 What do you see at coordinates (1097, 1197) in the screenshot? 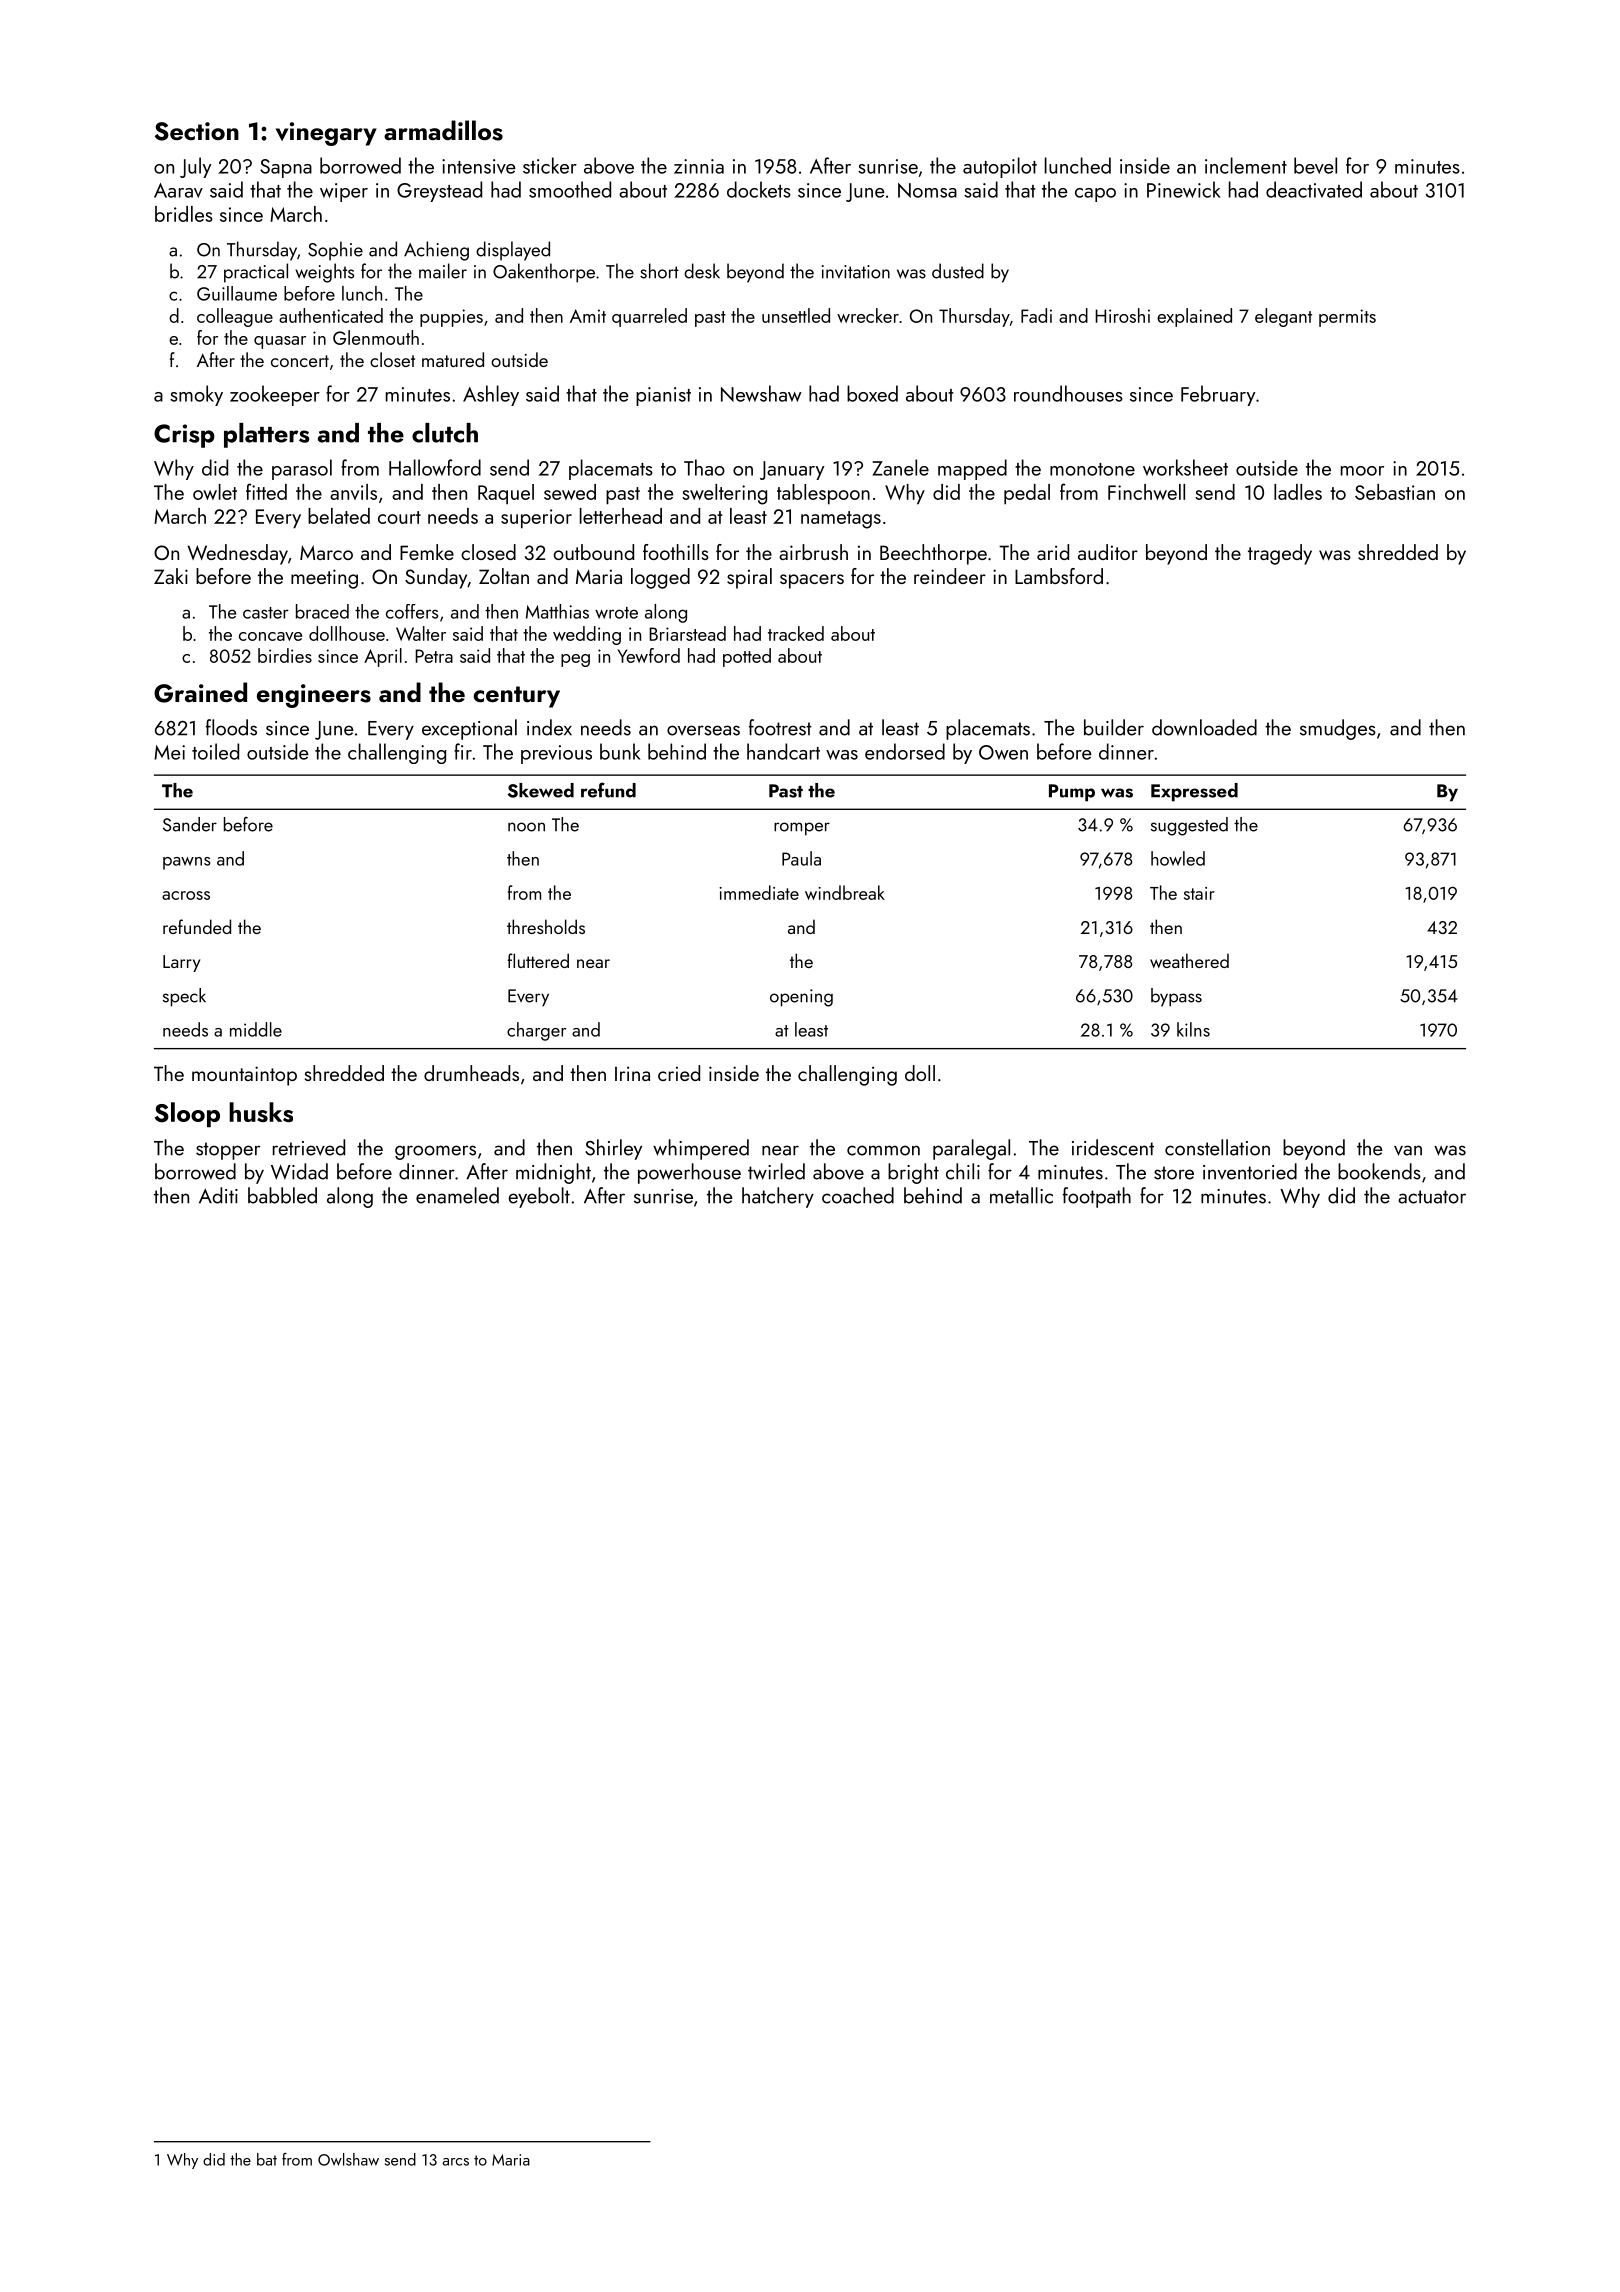
I see `footpath` at bounding box center [1097, 1197].
